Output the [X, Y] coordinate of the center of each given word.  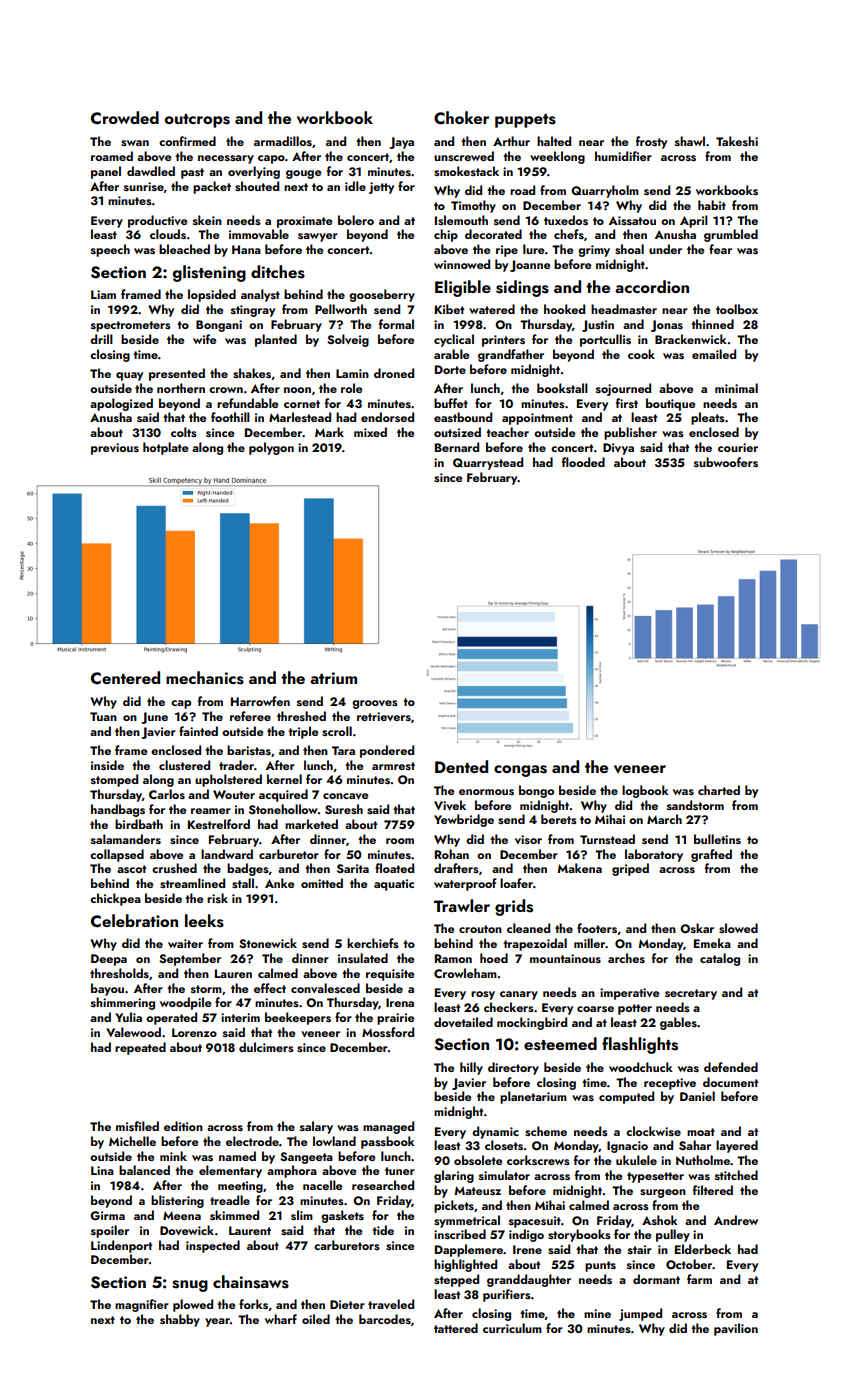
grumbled [731, 235]
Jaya [401, 143]
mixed [370, 432]
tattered [456, 1328]
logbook [645, 791]
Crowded [125, 118]
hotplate [165, 448]
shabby [180, 1320]
